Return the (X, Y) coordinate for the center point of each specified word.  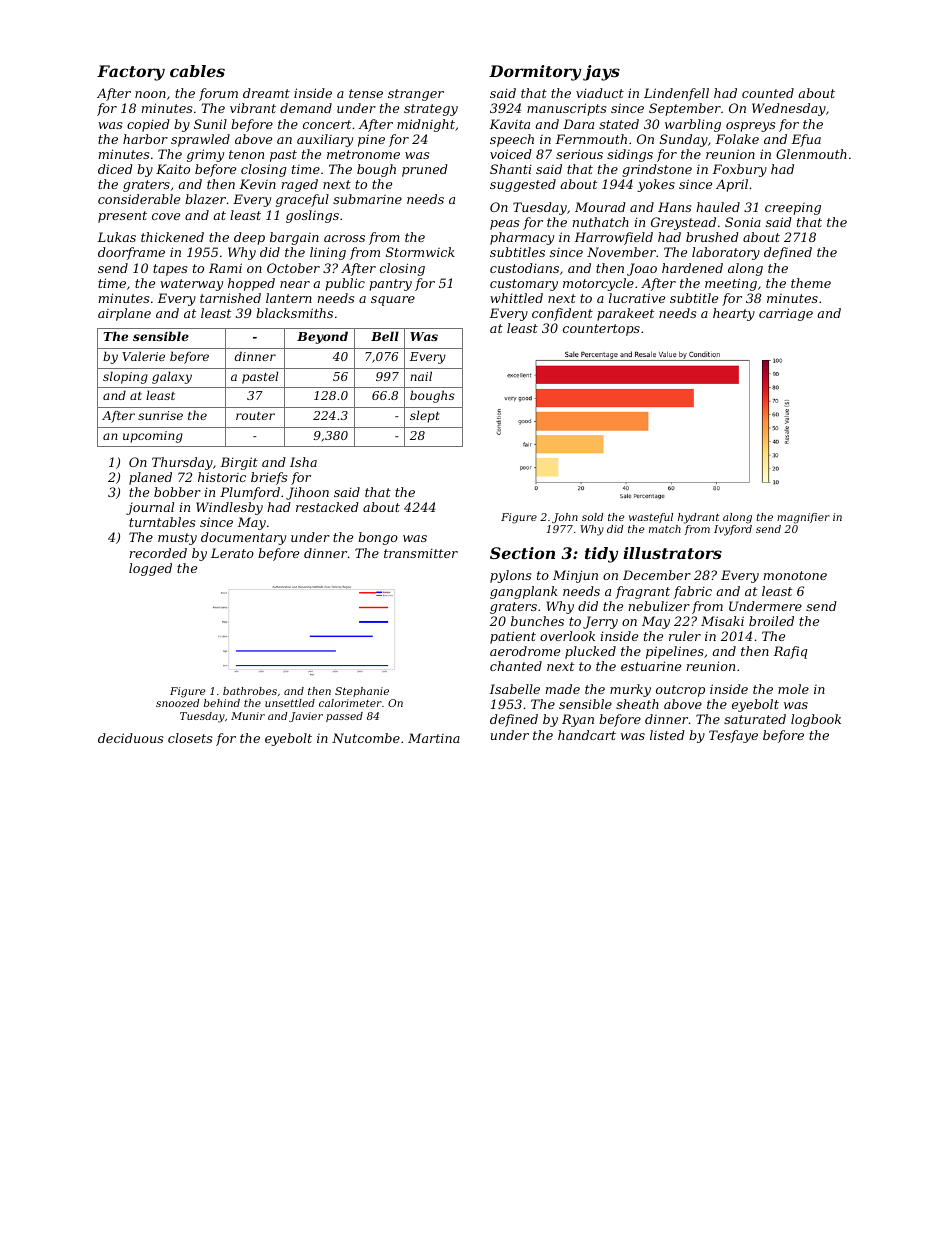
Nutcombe (366, 738)
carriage (786, 314)
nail (421, 376)
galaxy (172, 377)
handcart (587, 735)
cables (197, 71)
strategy (431, 110)
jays (601, 73)
